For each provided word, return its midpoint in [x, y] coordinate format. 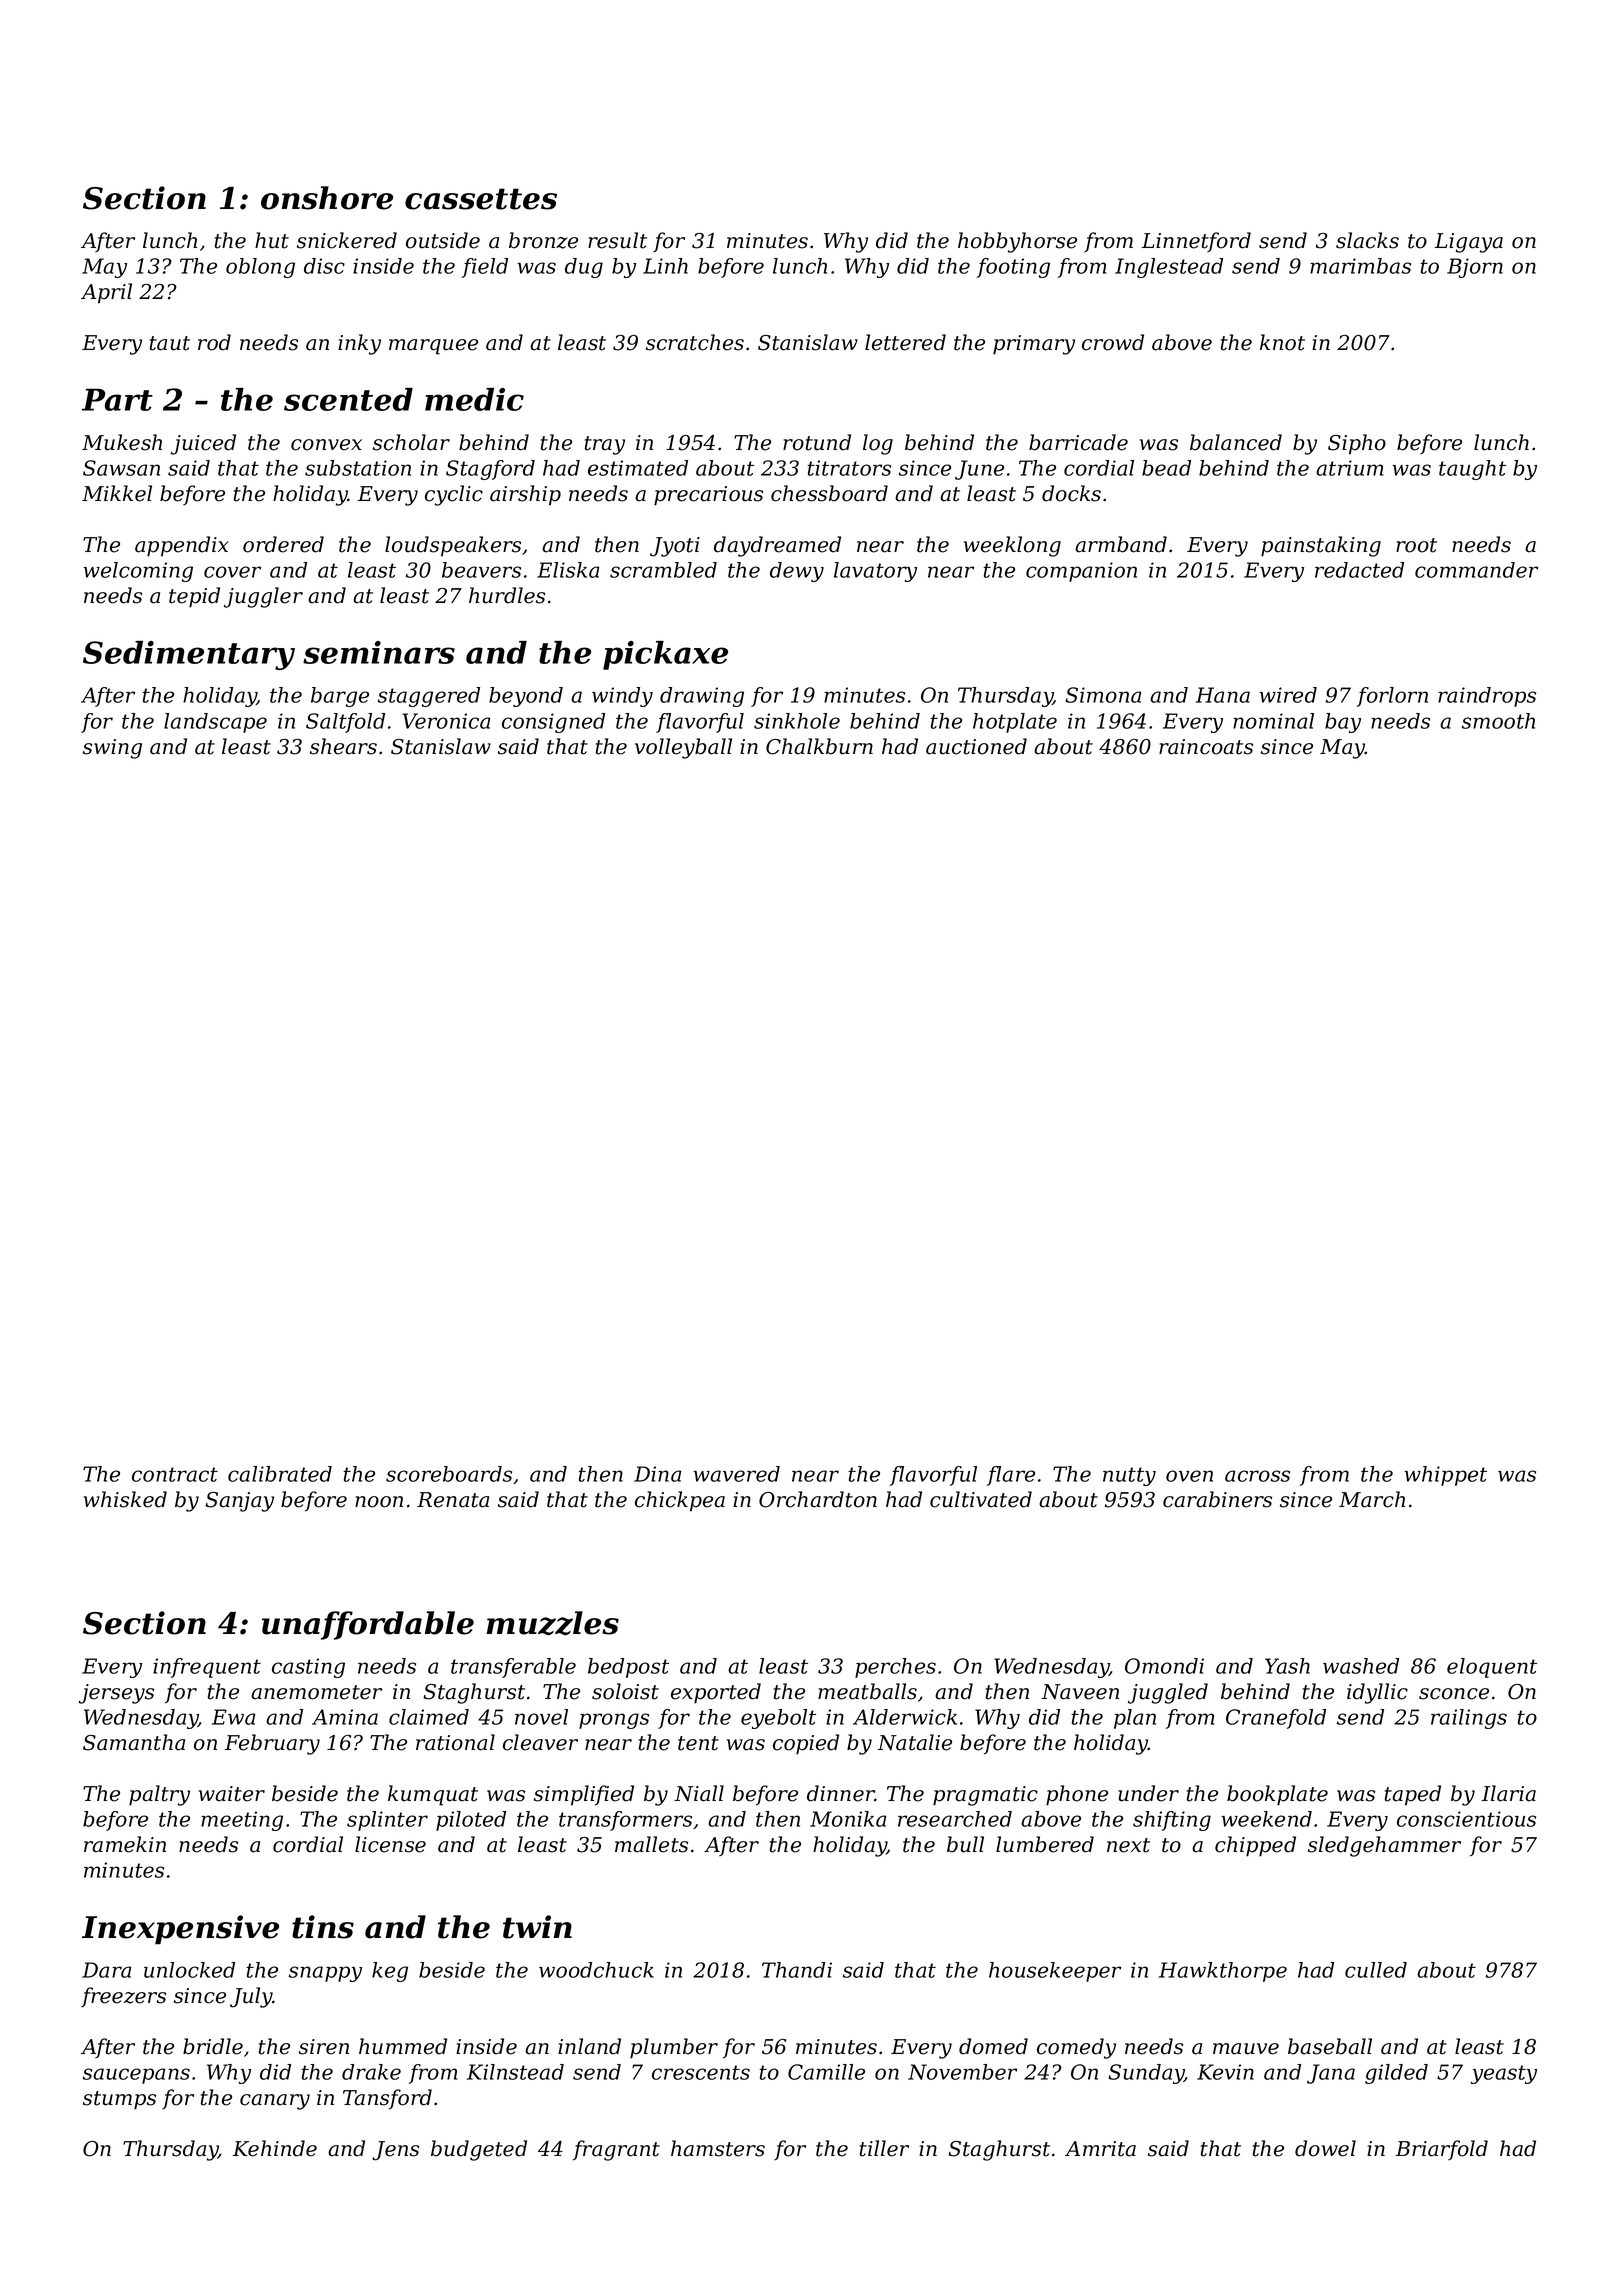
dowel [1325, 2148]
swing [112, 749]
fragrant [616, 2150]
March [1372, 1499]
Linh [665, 266]
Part [117, 399]
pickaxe [665, 655]
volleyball [683, 748]
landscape [215, 723]
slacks [1367, 240]
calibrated [280, 1474]
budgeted [479, 2150]
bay [1343, 723]
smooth [1498, 721]
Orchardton [818, 1499]
